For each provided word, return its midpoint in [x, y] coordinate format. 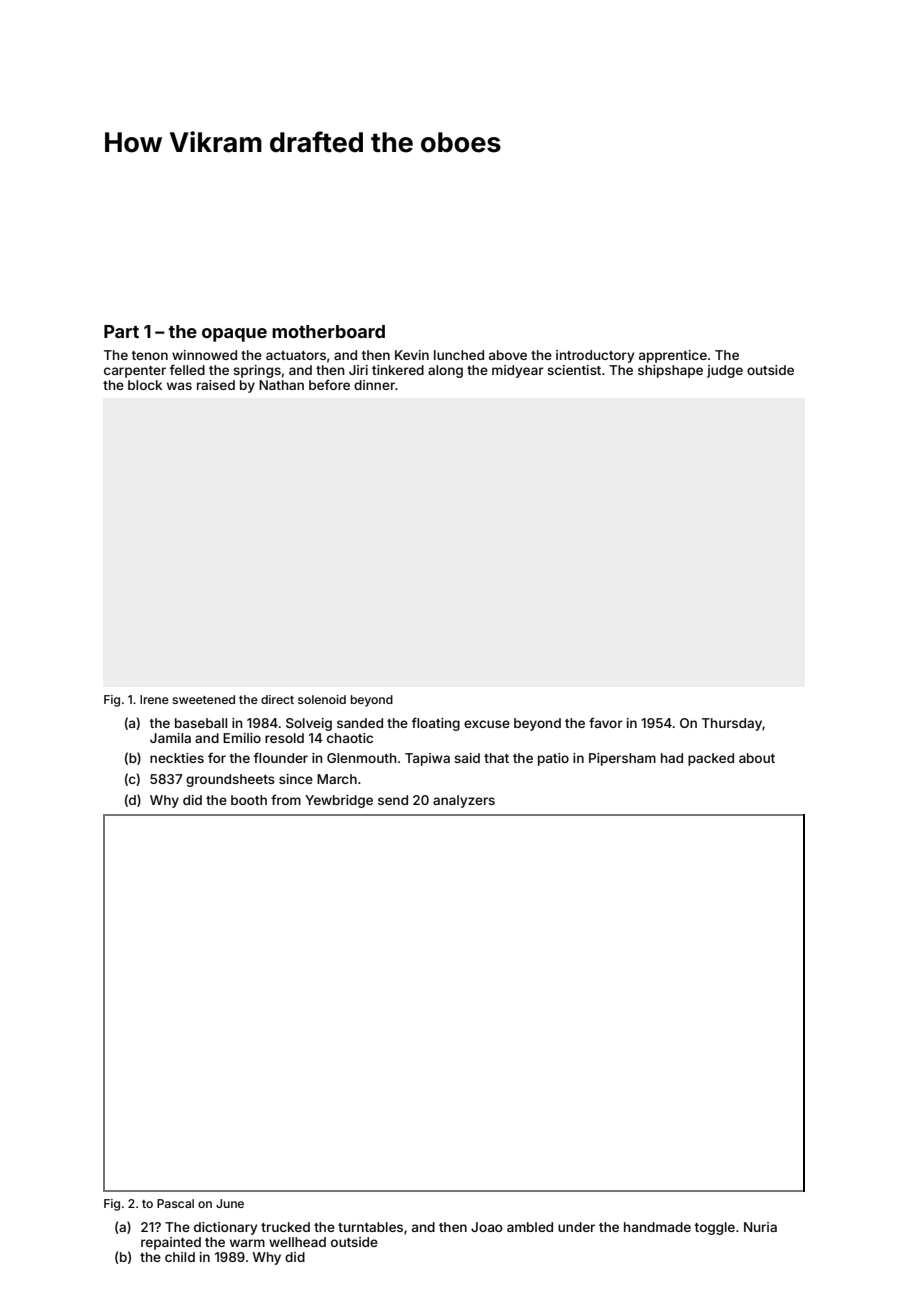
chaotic [350, 738]
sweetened [203, 699]
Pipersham [622, 759]
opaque [234, 335]
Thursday [732, 724]
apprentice [673, 356]
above [508, 355]
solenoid [322, 699]
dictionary [225, 1228]
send [393, 800]
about [757, 758]
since [296, 779]
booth [249, 800]
